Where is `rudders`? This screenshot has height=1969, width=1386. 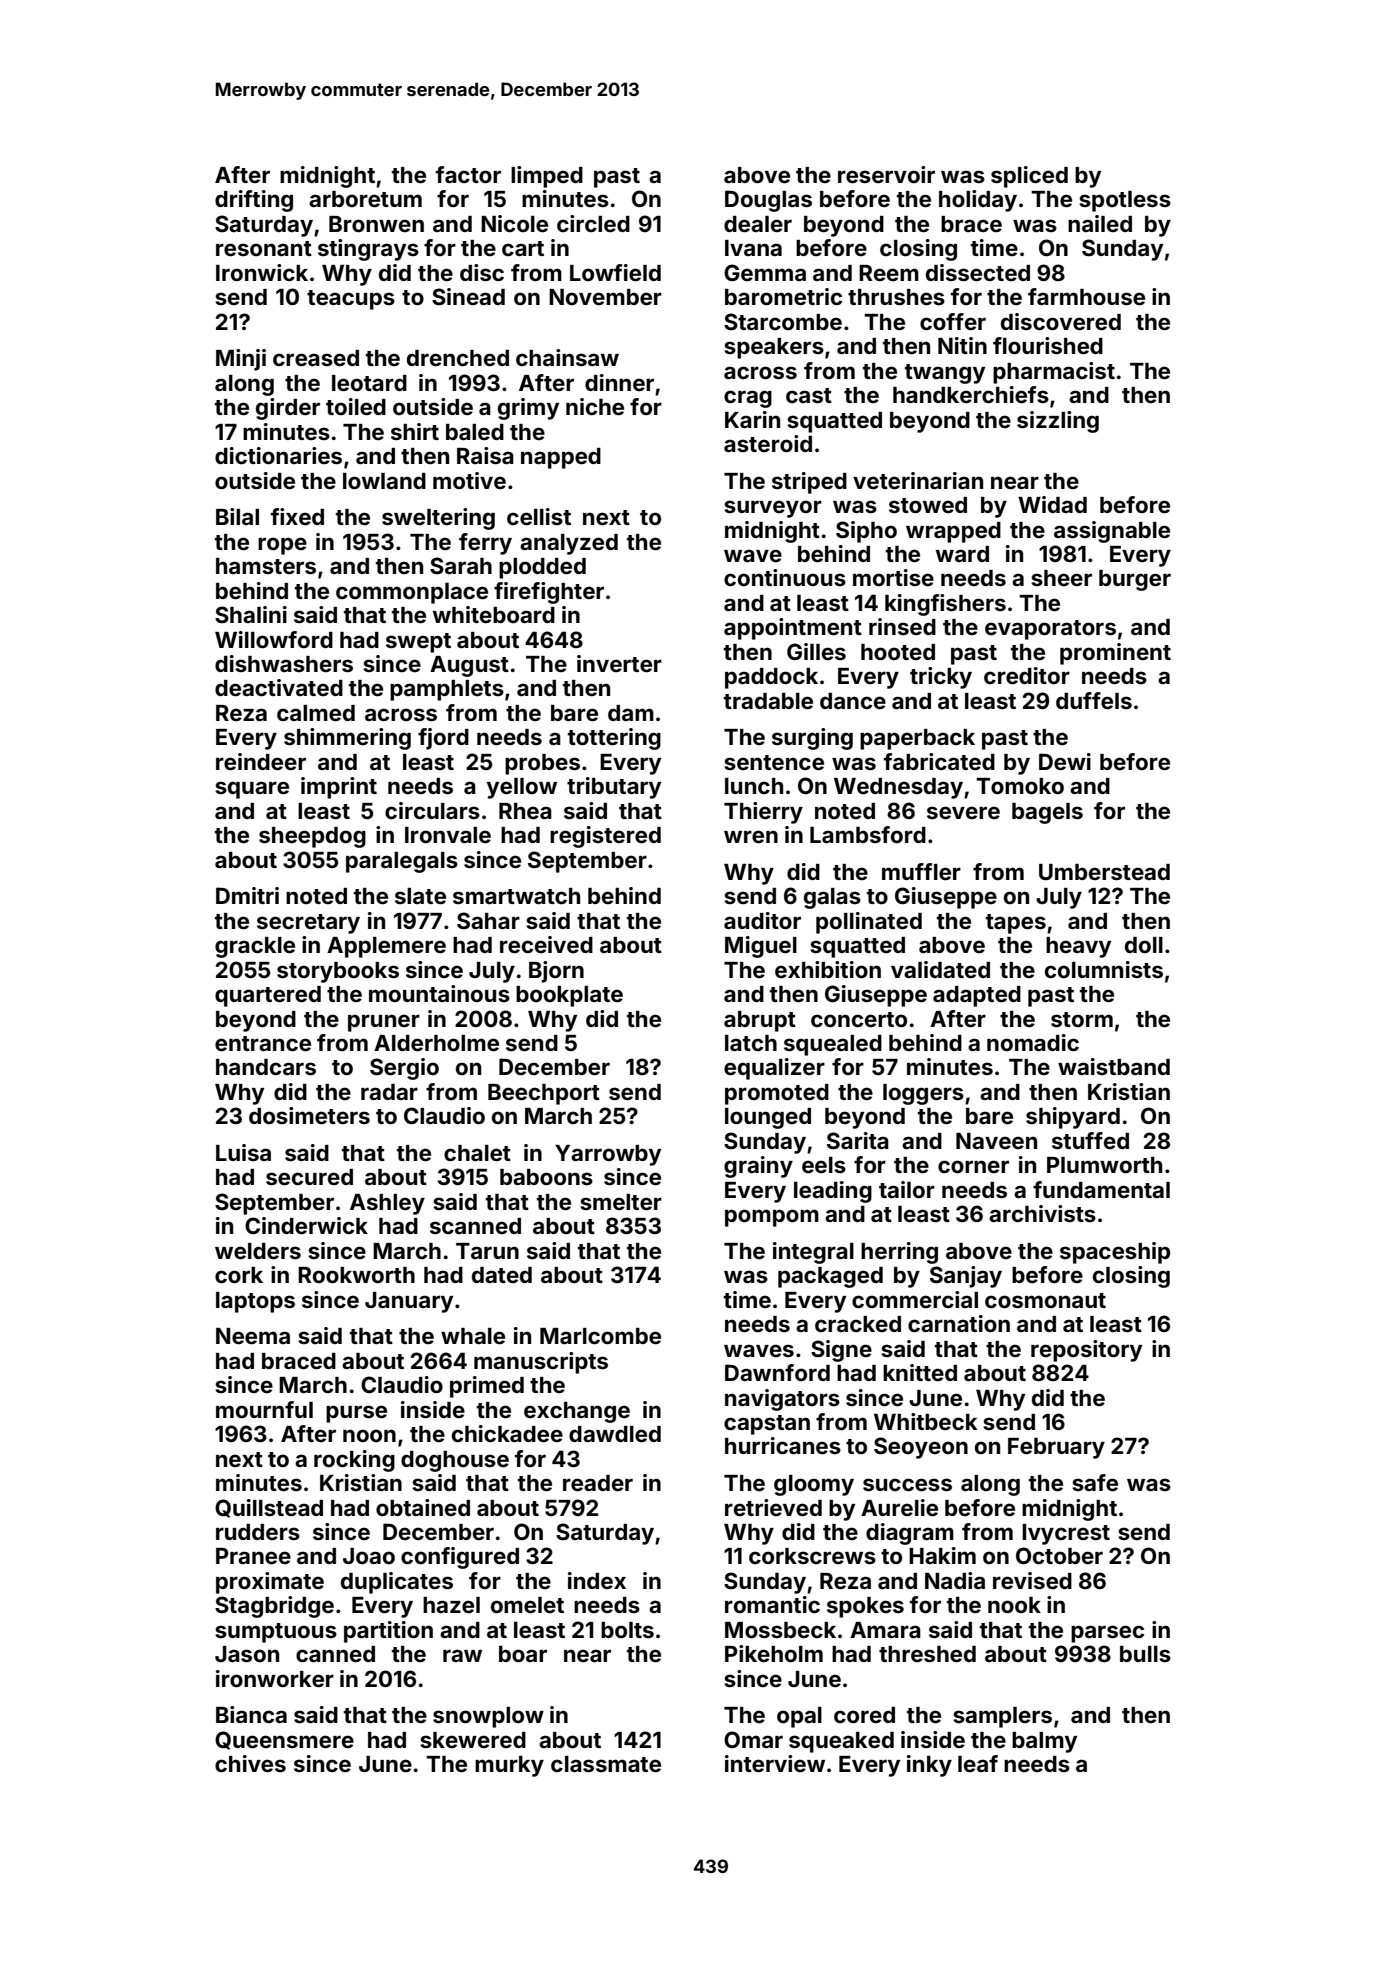
rudders is located at coordinates (258, 1532).
